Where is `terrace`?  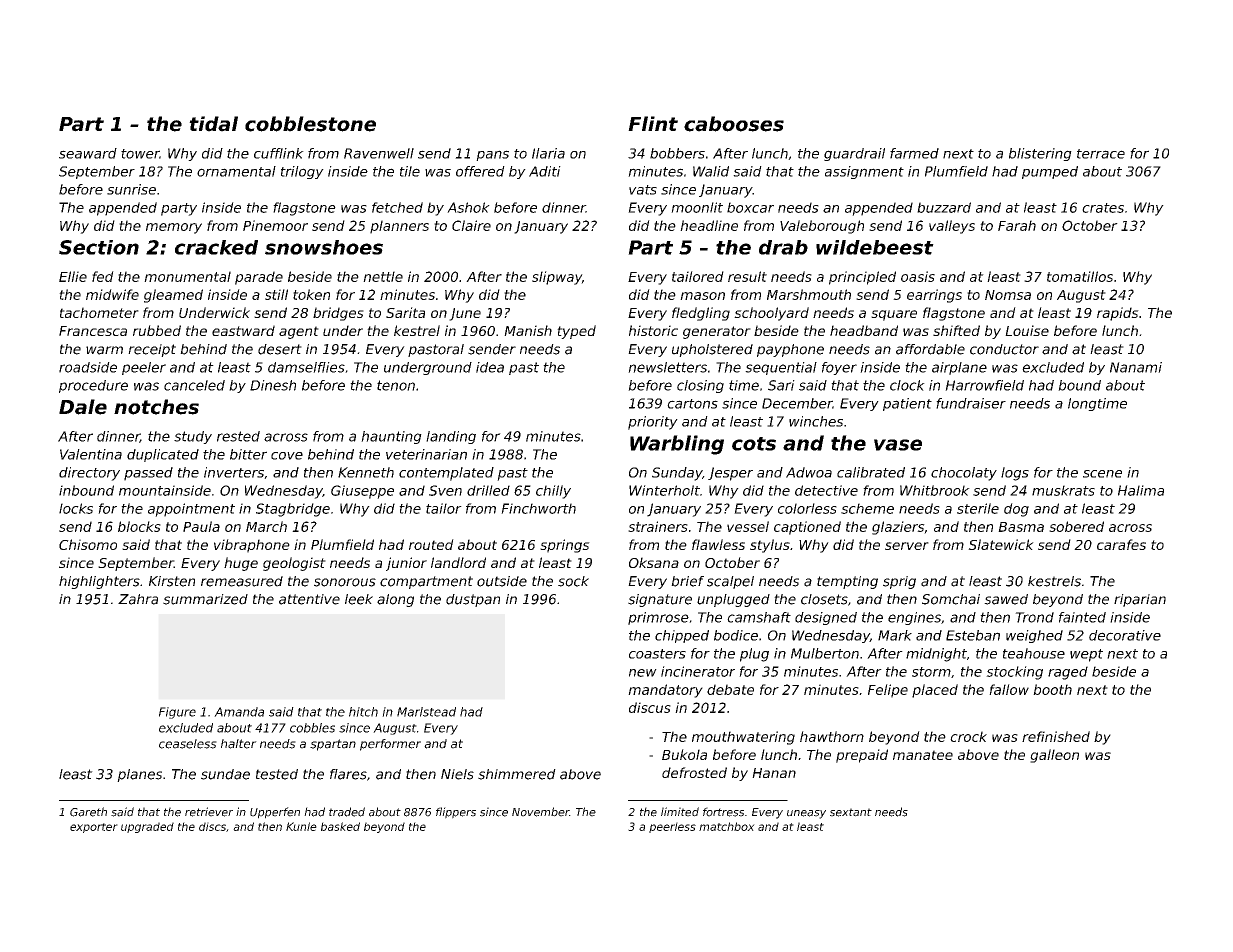
terrace is located at coordinates (1101, 154).
